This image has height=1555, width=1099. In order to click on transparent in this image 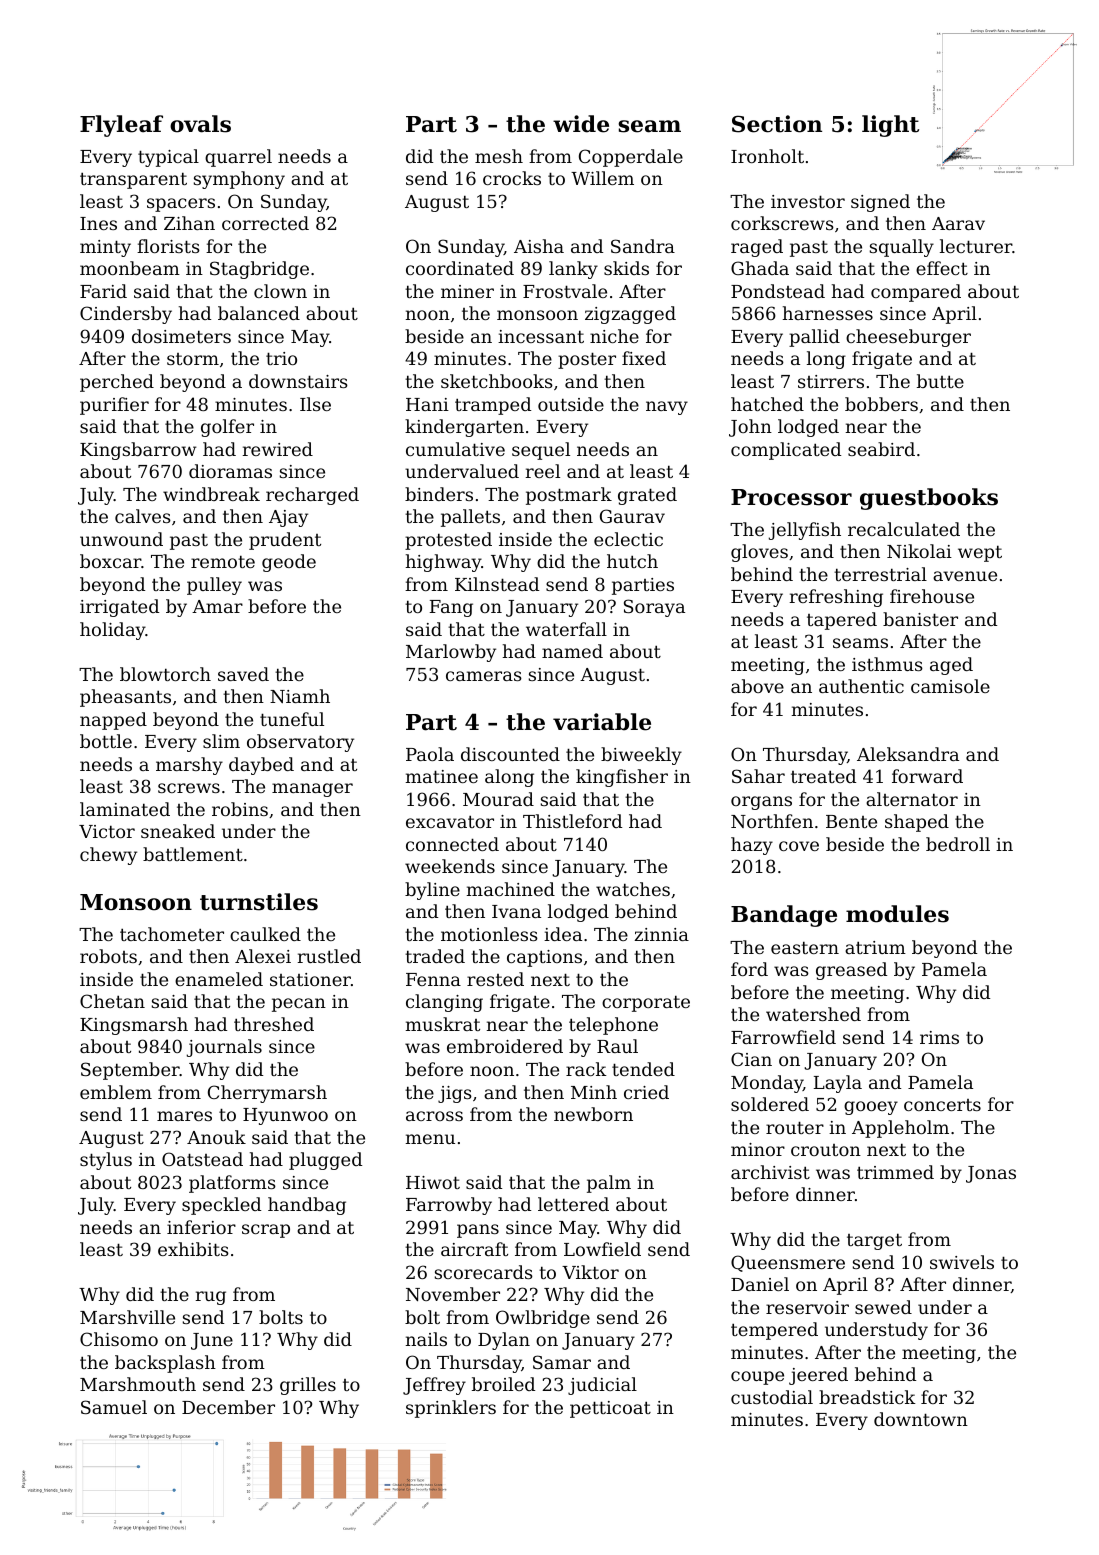, I will do `click(133, 180)`.
